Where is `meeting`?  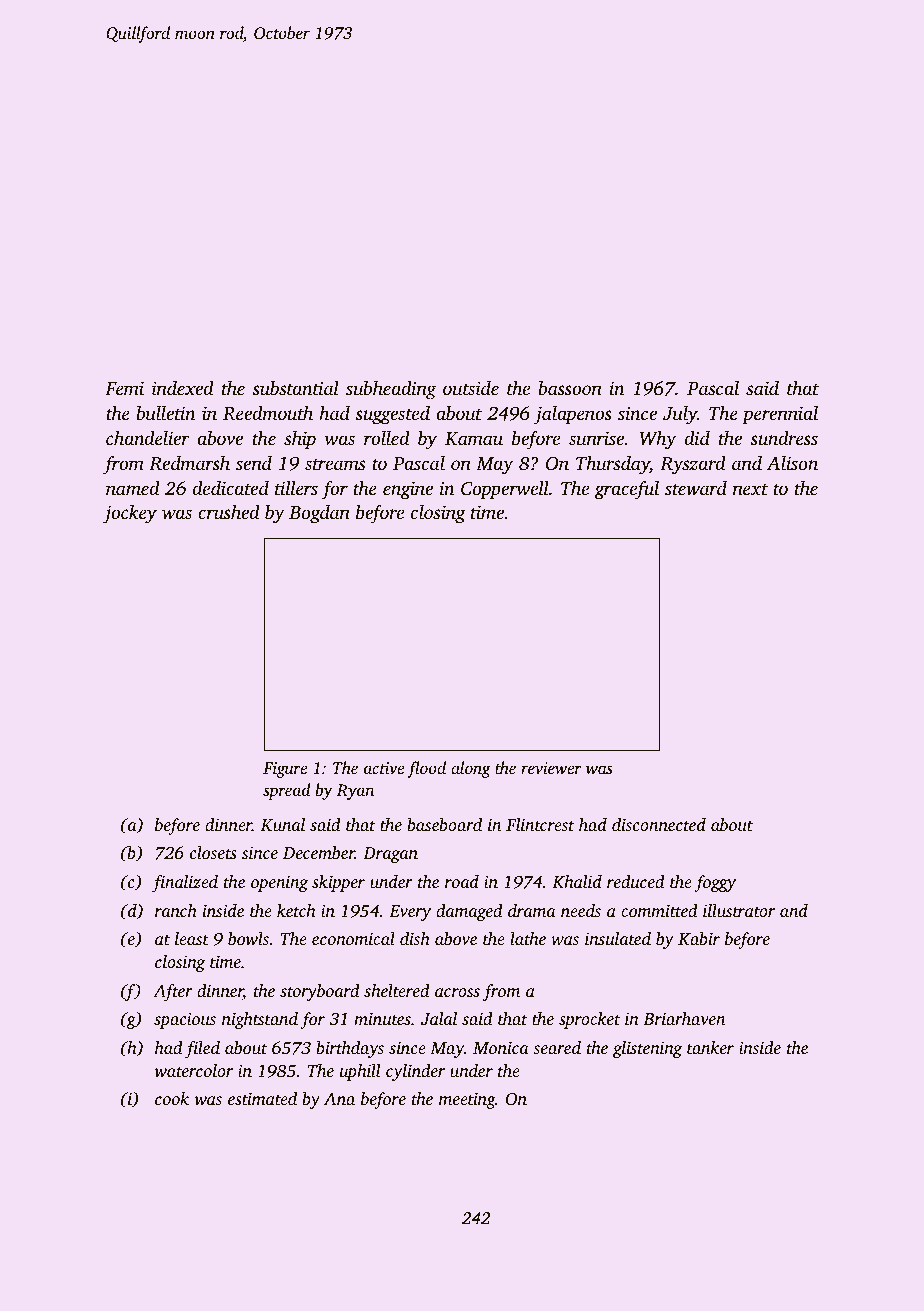 meeting is located at coordinates (467, 1100).
